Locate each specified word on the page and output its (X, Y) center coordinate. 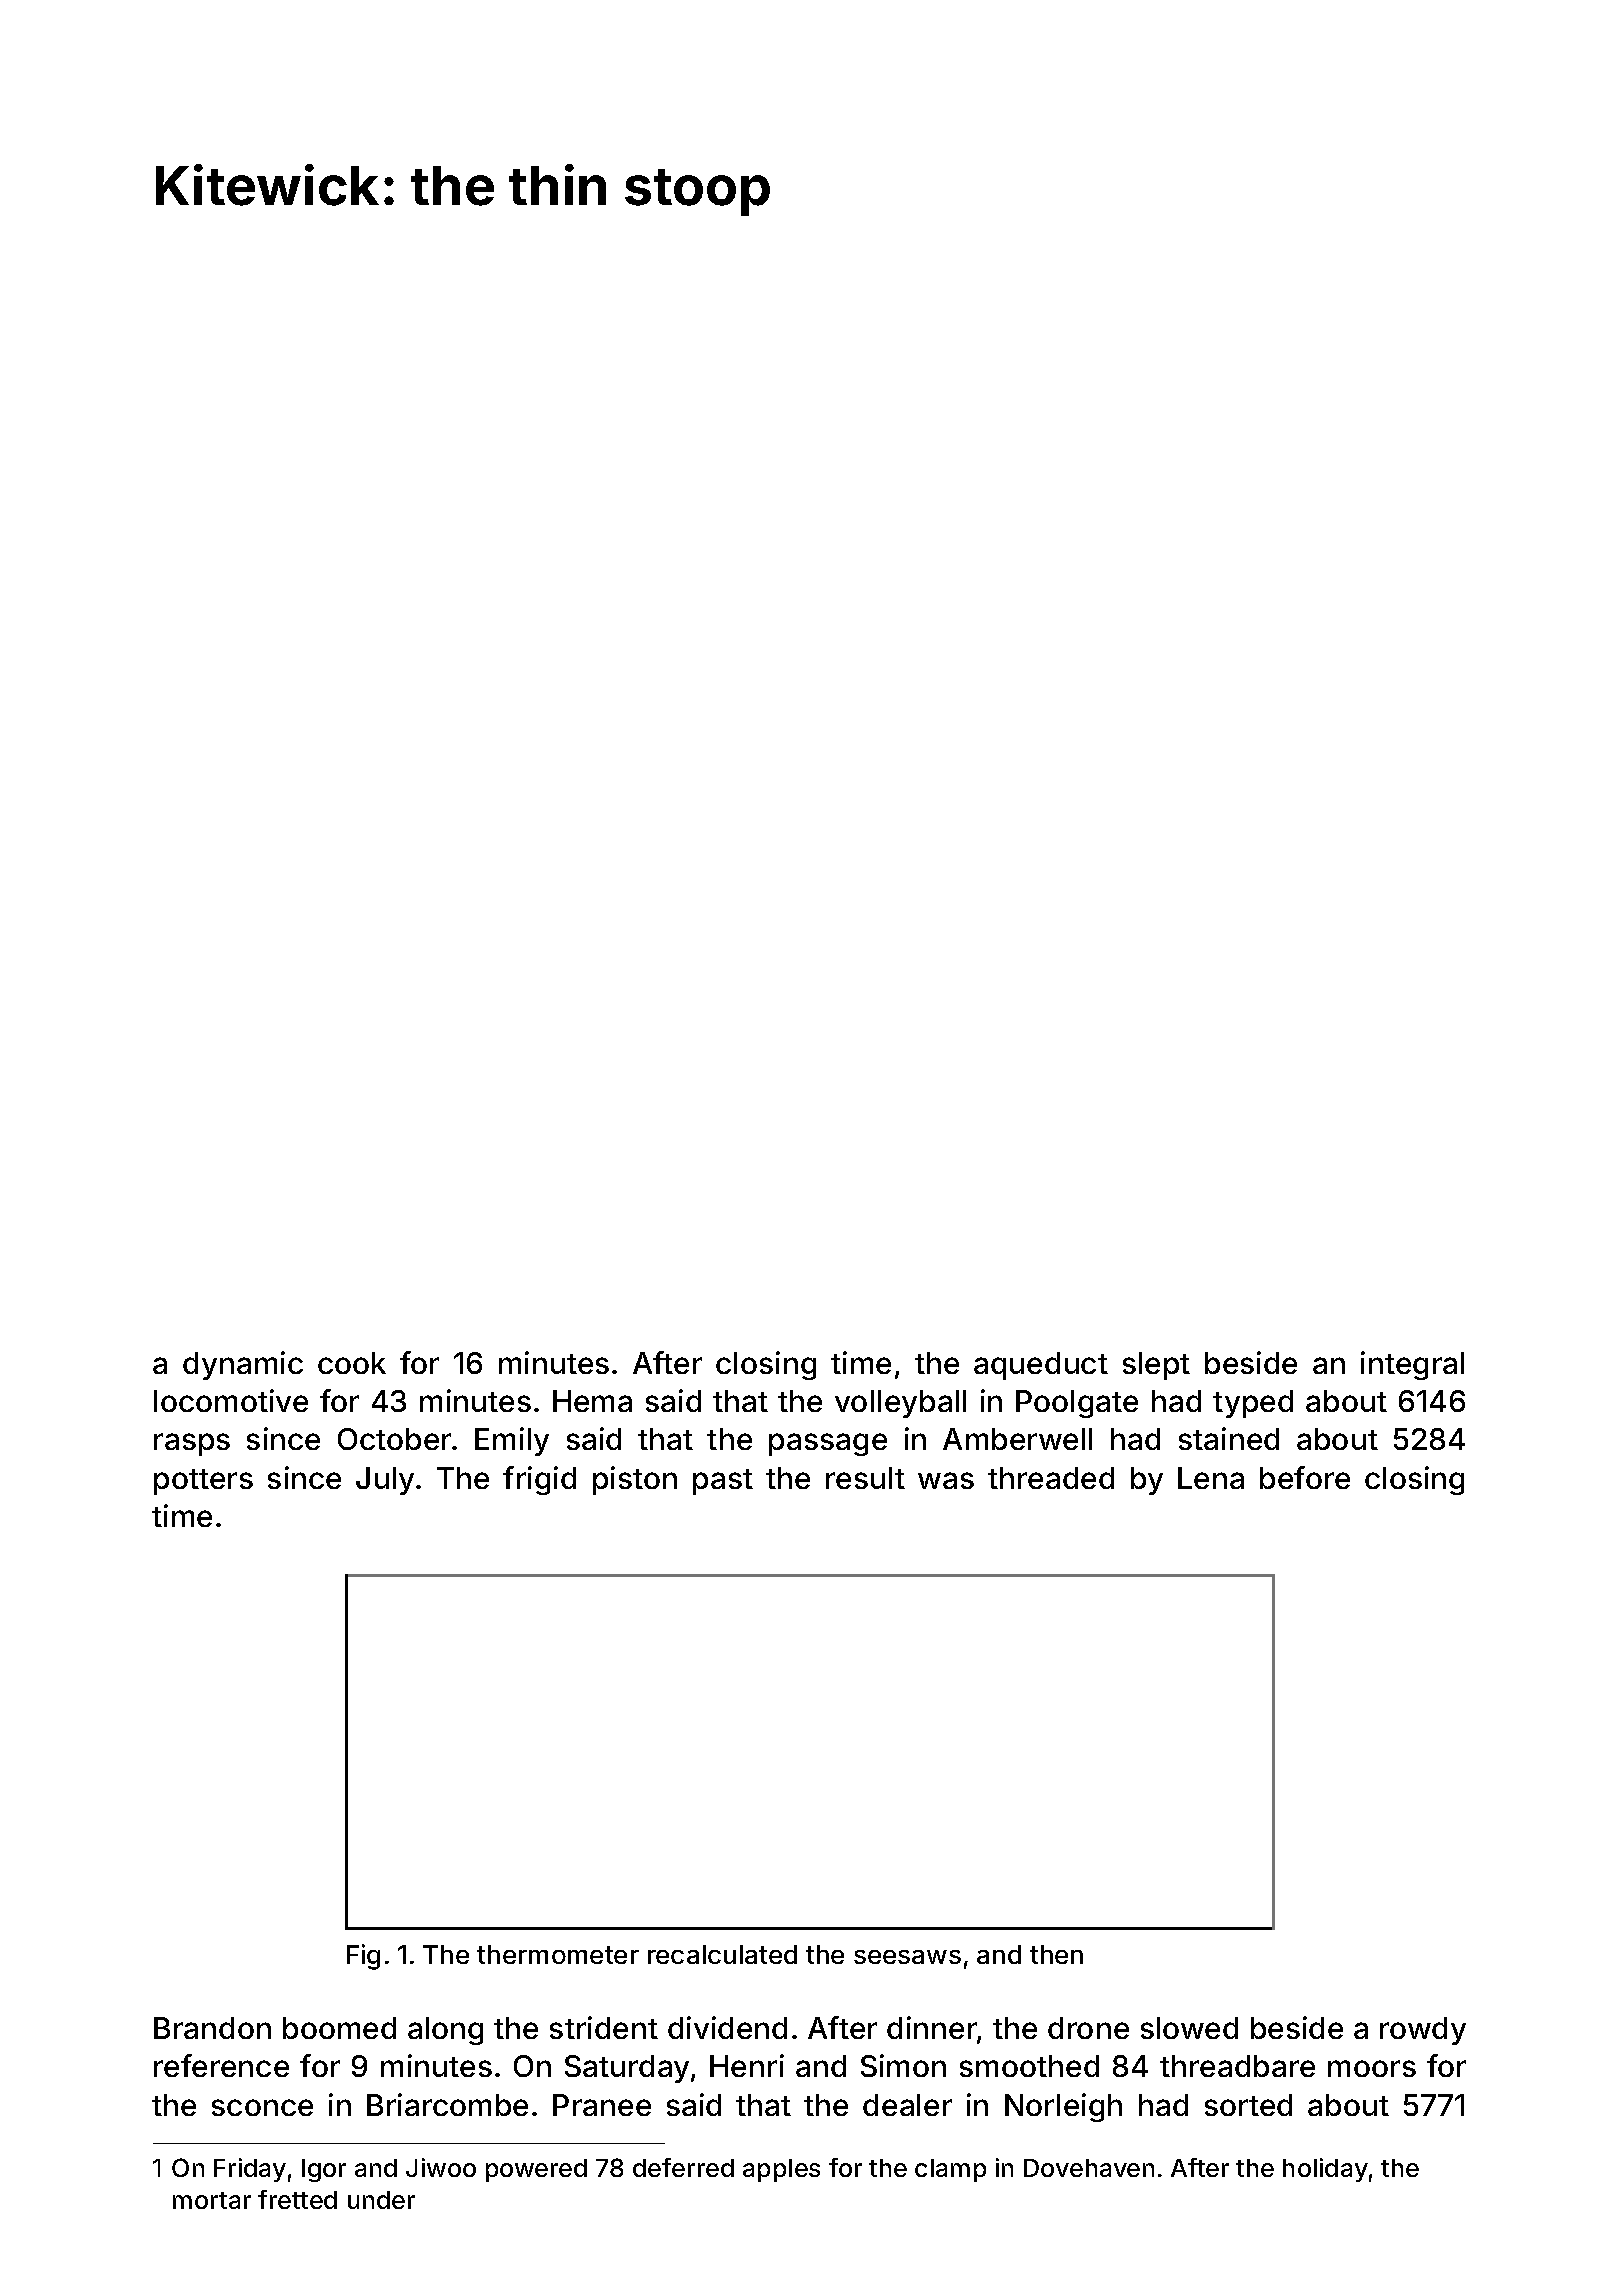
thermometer (558, 1954)
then (1056, 1954)
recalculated (722, 1954)
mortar (212, 2200)
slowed (1189, 2028)
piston (635, 1480)
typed (1253, 1404)
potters (203, 1482)
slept (1156, 1366)
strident (604, 2027)
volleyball (900, 1404)
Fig (363, 1957)
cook (352, 1363)
